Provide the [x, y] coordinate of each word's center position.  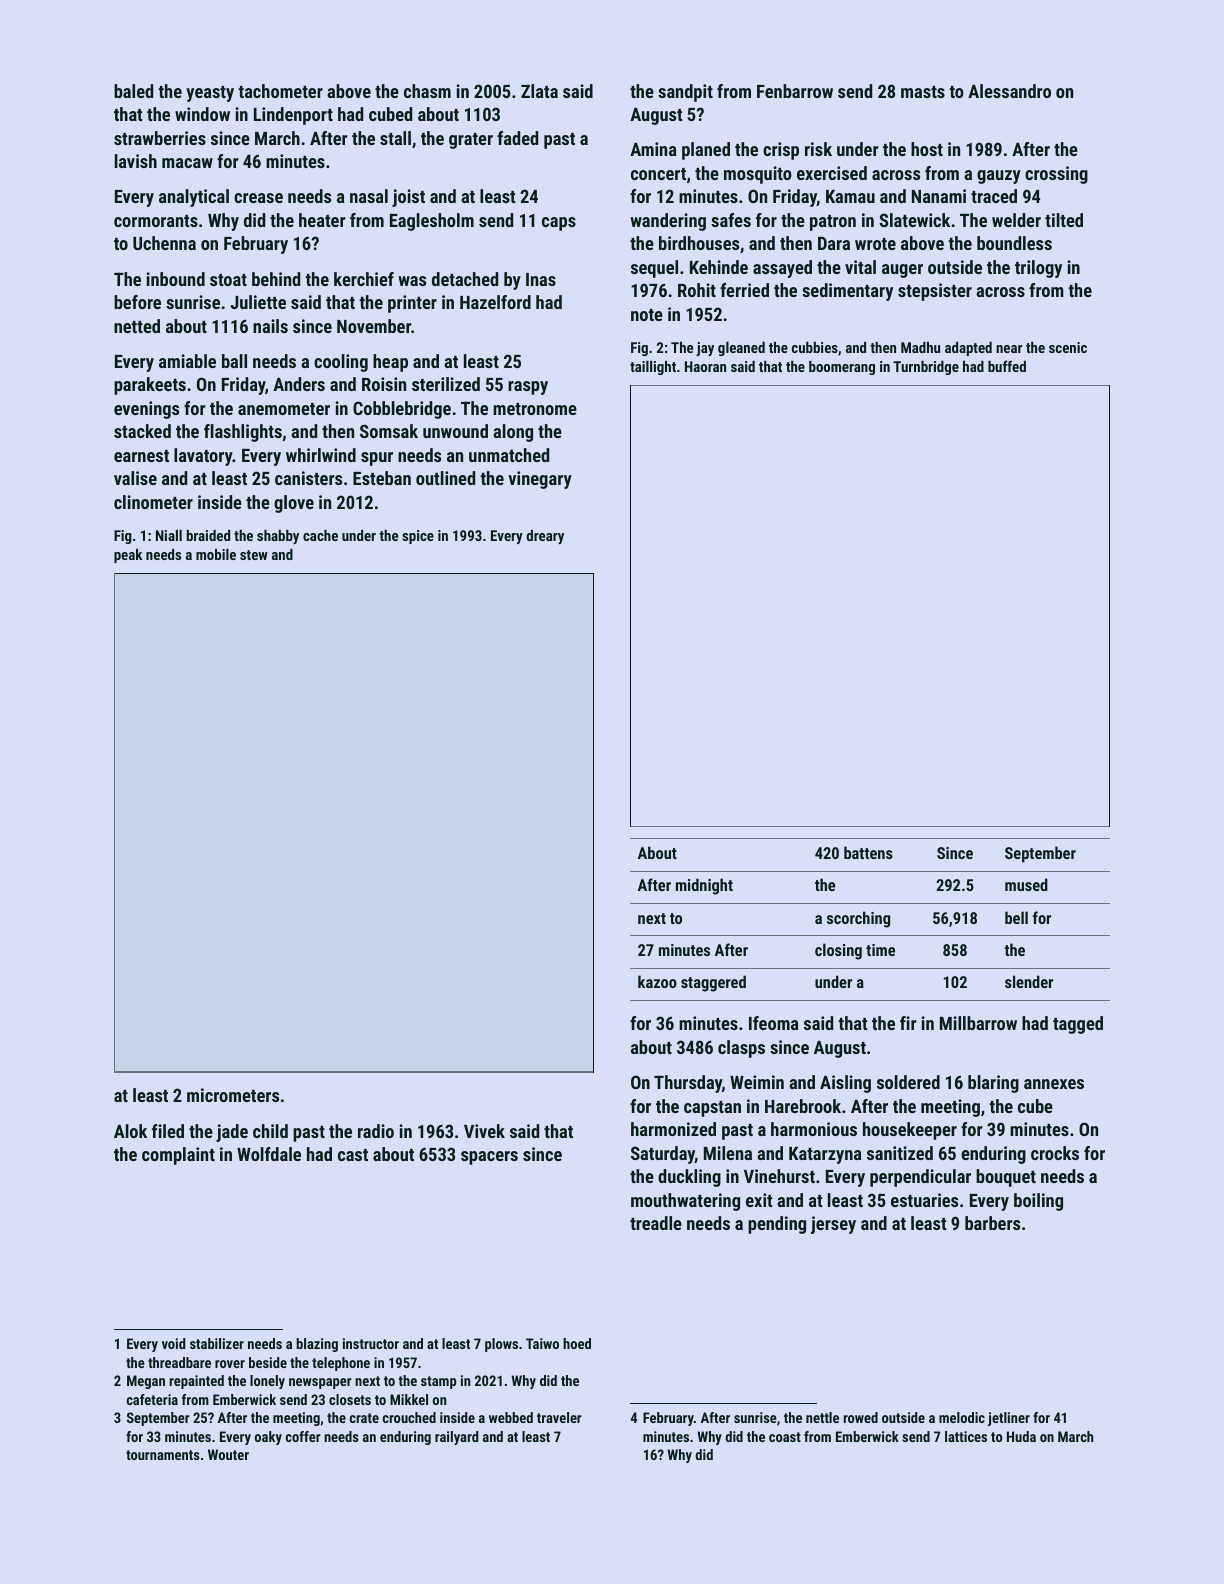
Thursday [688, 1084]
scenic [1068, 347]
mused [1026, 884]
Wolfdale [269, 1154]
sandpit [685, 93]
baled [133, 91]
